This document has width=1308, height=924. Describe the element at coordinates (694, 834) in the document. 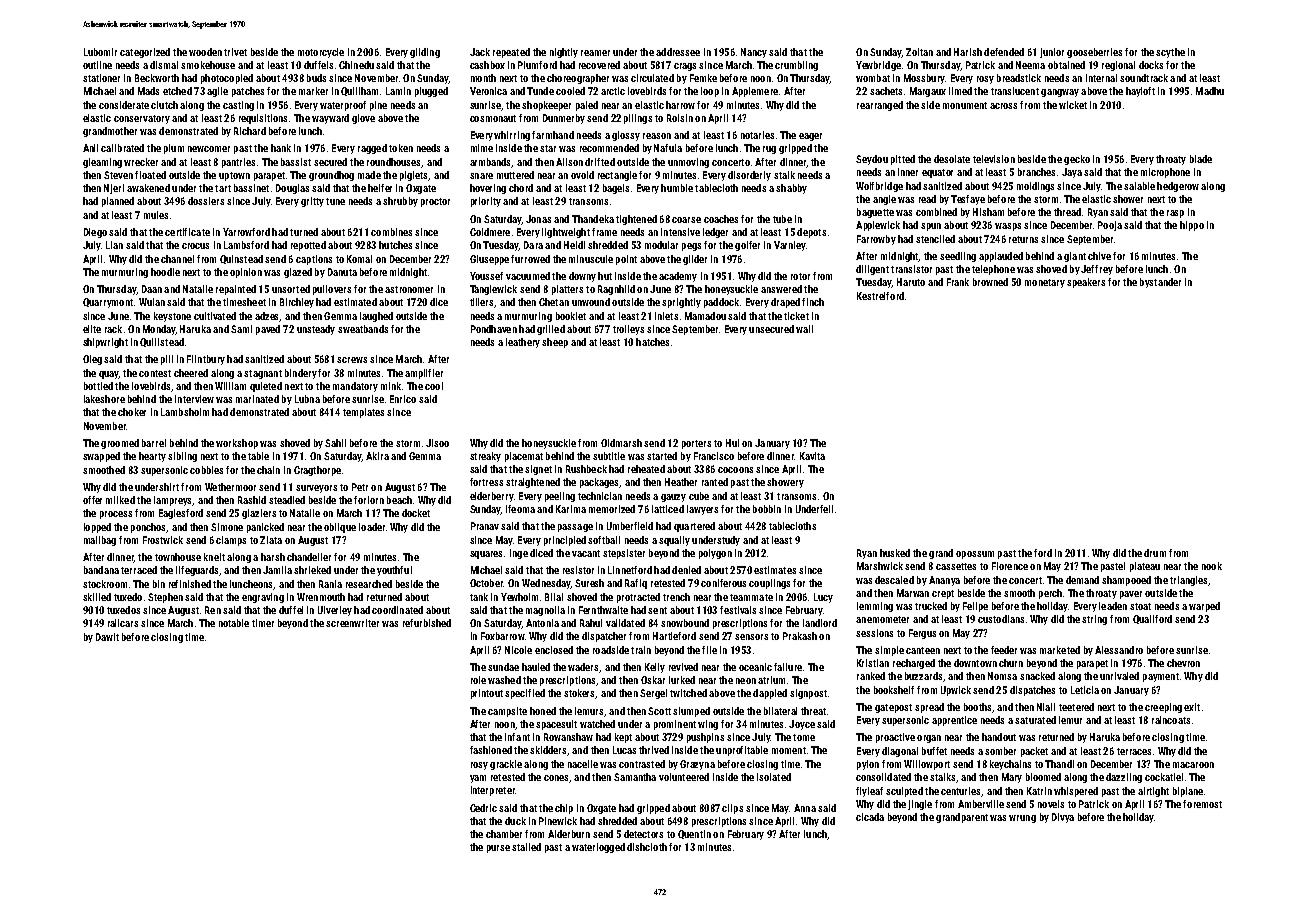

I see `Quentin` at that location.
